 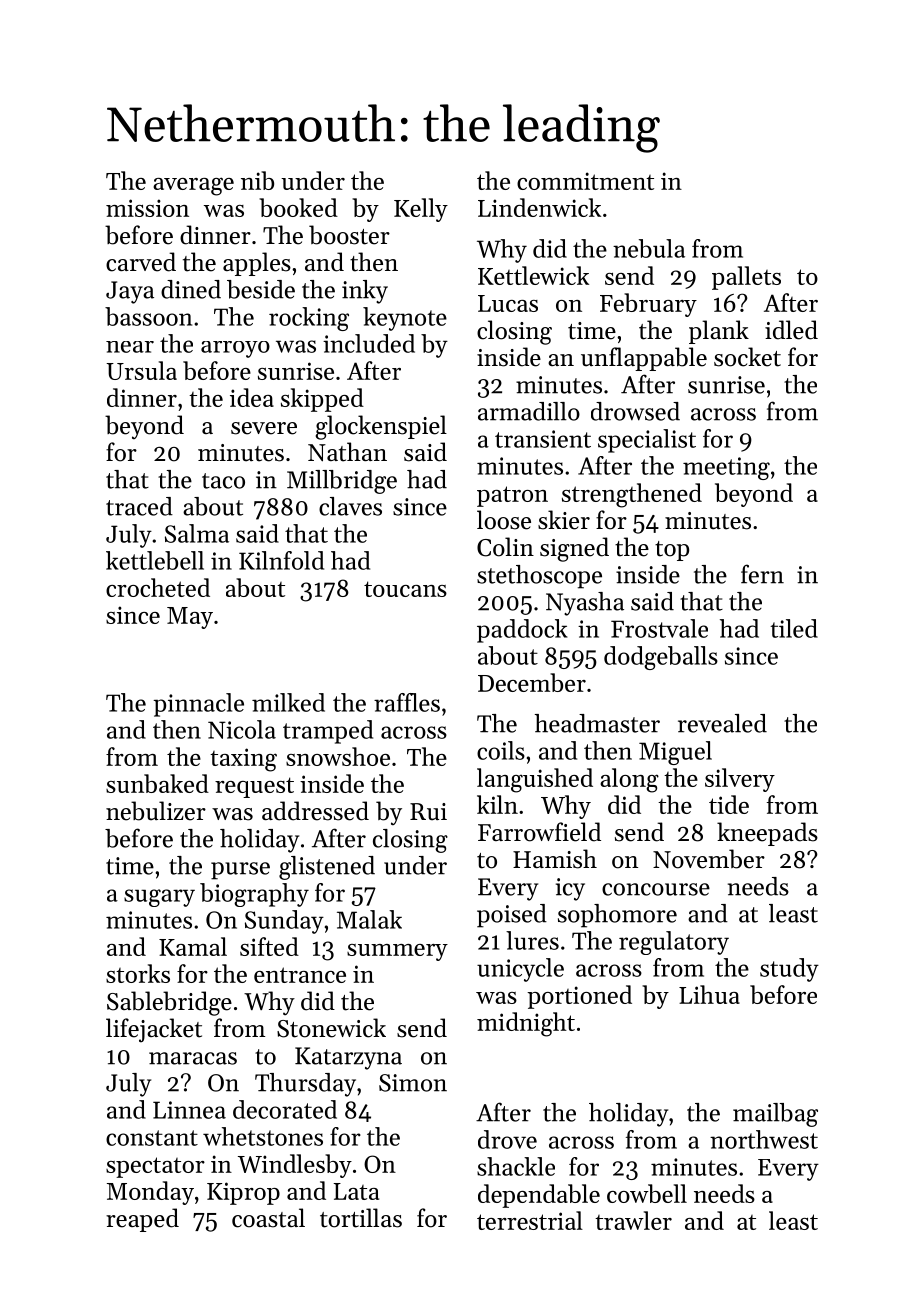 What do you see at coordinates (381, 427) in the screenshot?
I see `glockenspiel` at bounding box center [381, 427].
